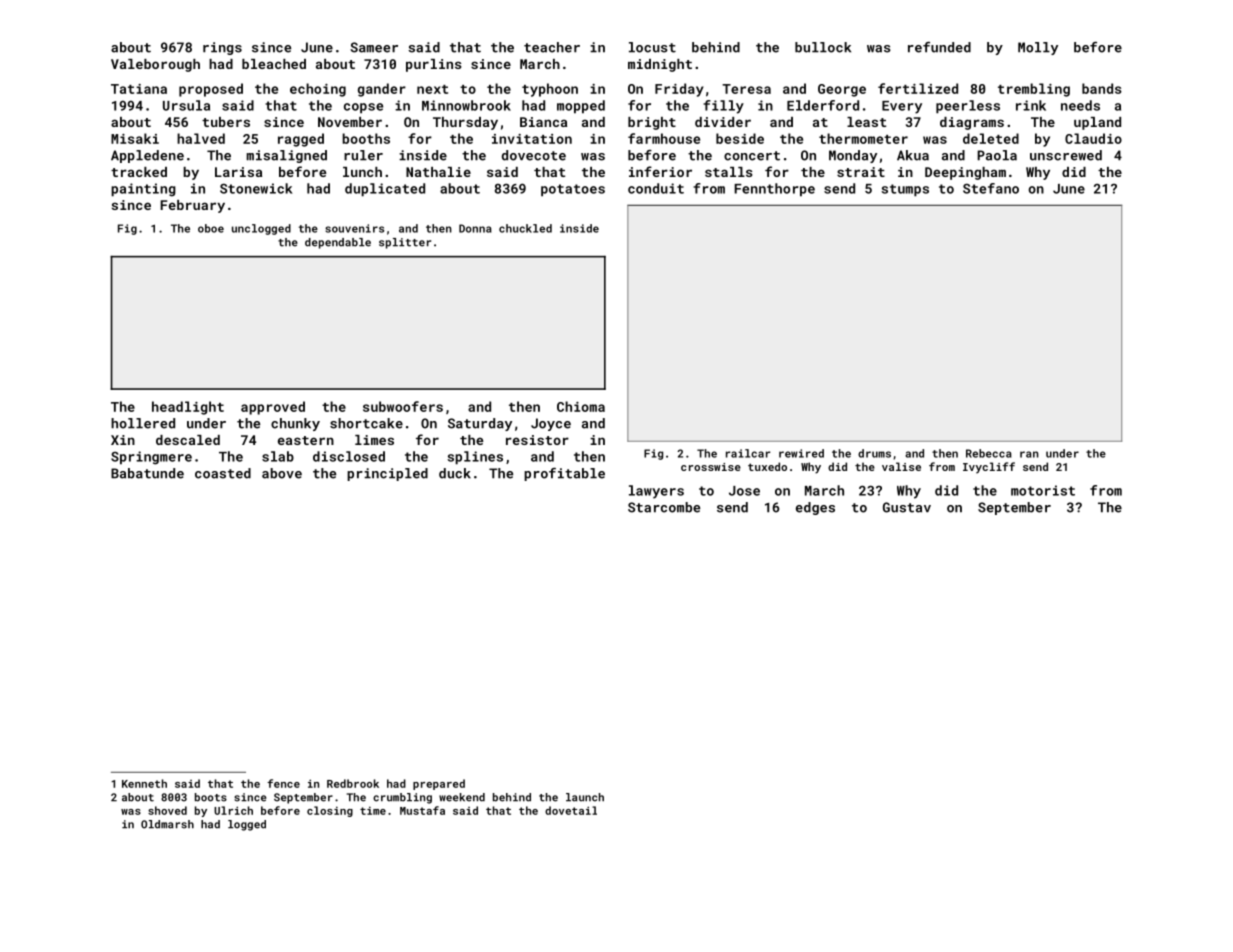 Image resolution: width=1233 pixels, height=952 pixels. Describe the element at coordinates (374, 47) in the screenshot. I see `Sameer` at that location.
